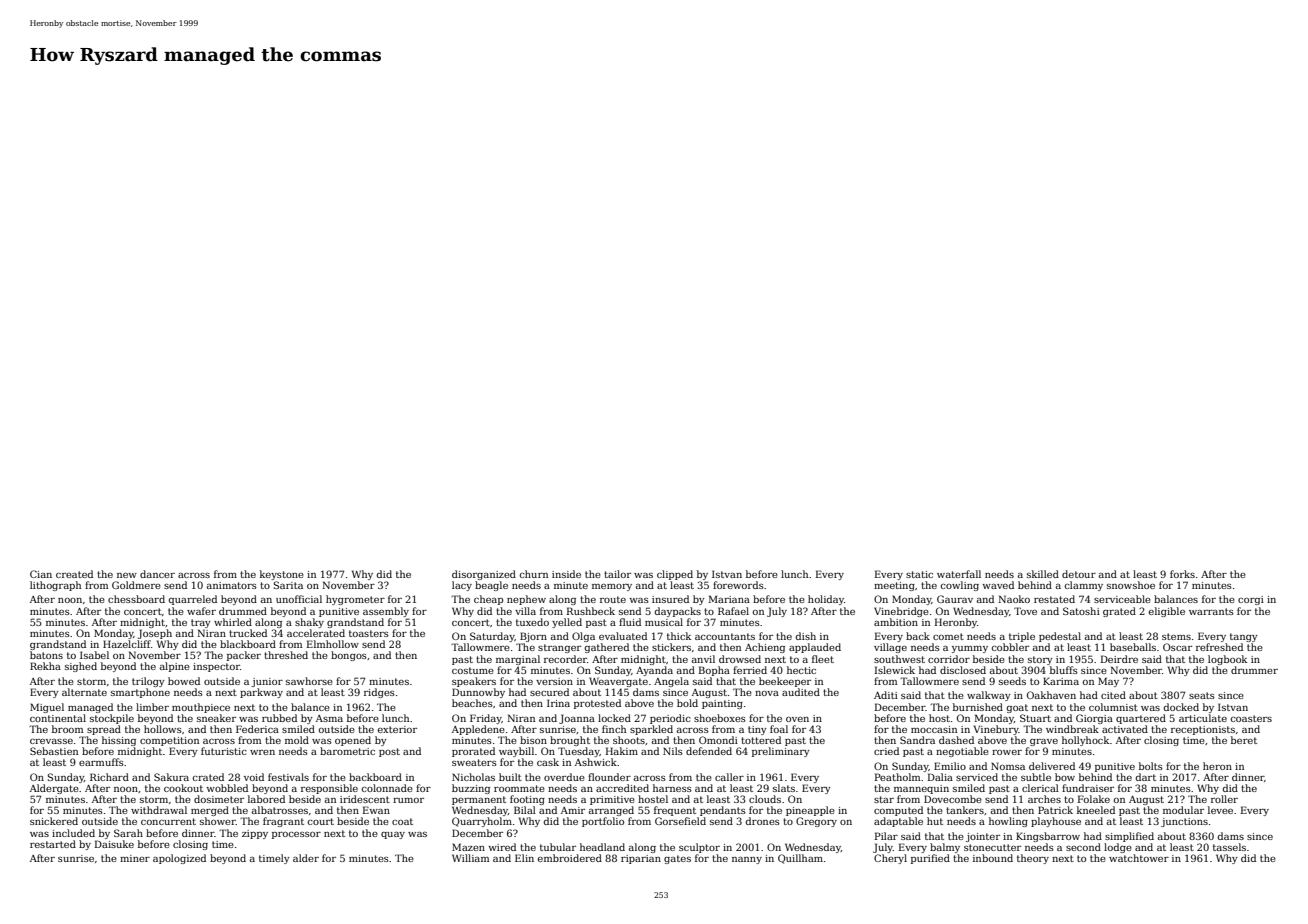 The height and width of the screenshot is (924, 1308). Describe the element at coordinates (159, 810) in the screenshot. I see `withdrawal` at that location.
